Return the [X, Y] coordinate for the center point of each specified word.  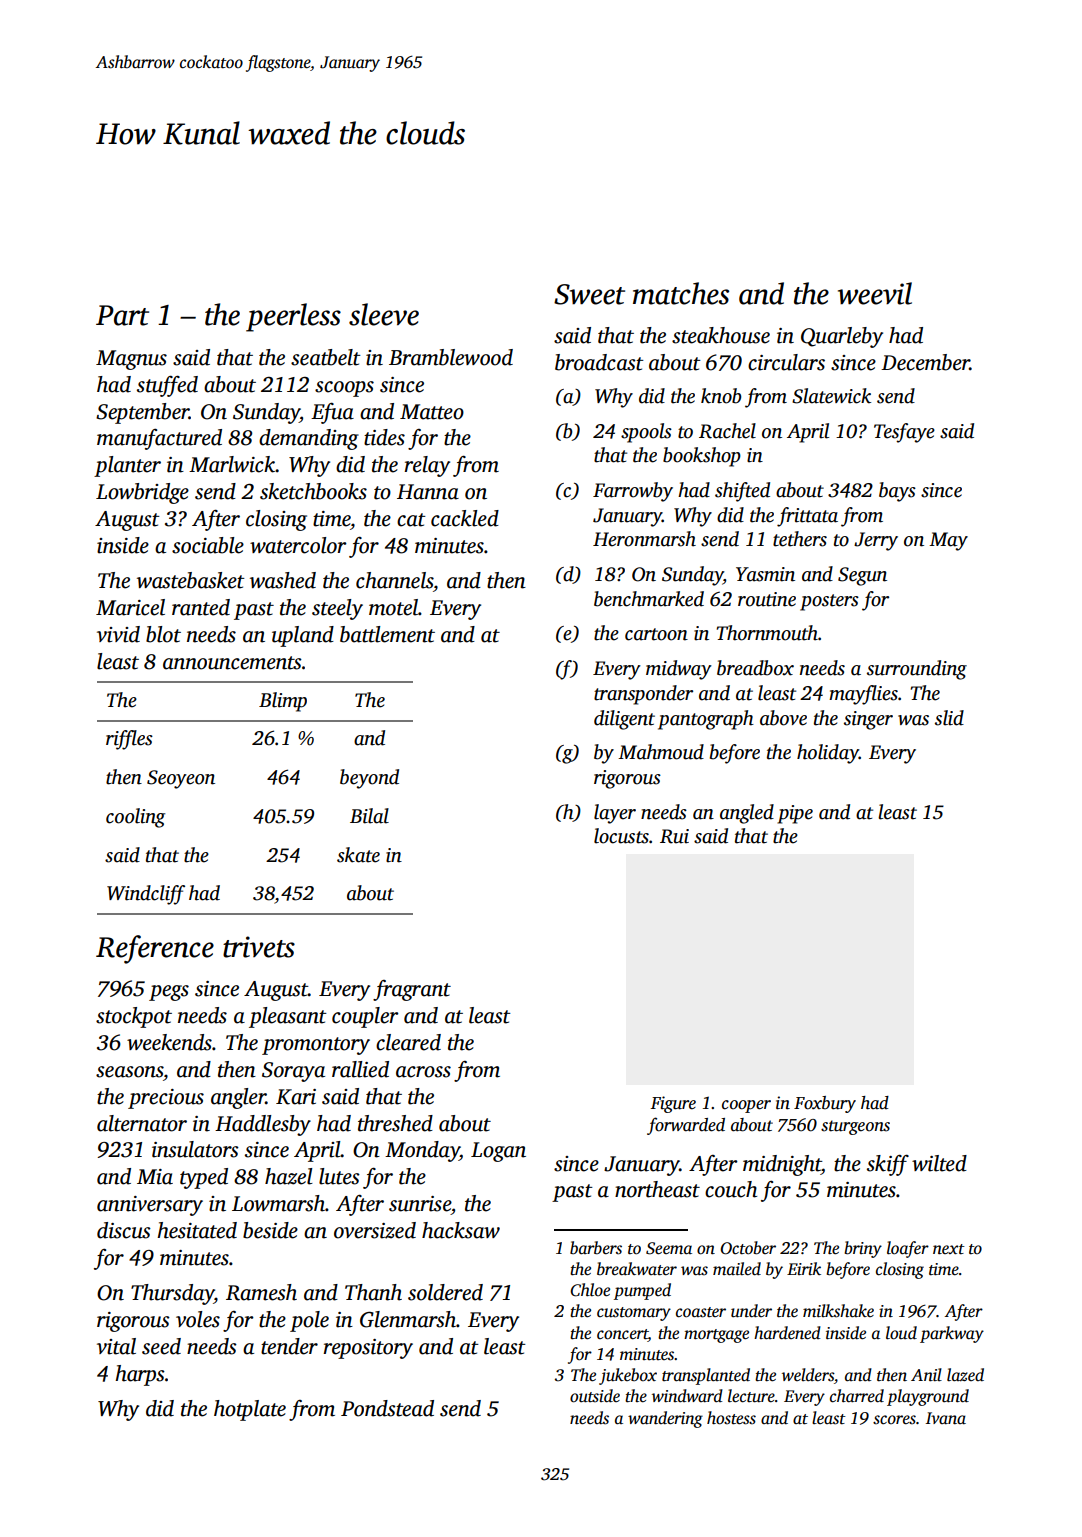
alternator [142, 1123]
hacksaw [461, 1230]
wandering [665, 1419]
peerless [293, 317]
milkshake [838, 1311]
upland [303, 636]
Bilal [369, 816]
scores [894, 1420]
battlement [387, 634]
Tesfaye [904, 433]
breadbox [755, 668]
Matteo [432, 412]
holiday [828, 754]
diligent [624, 720]
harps [140, 1375]
